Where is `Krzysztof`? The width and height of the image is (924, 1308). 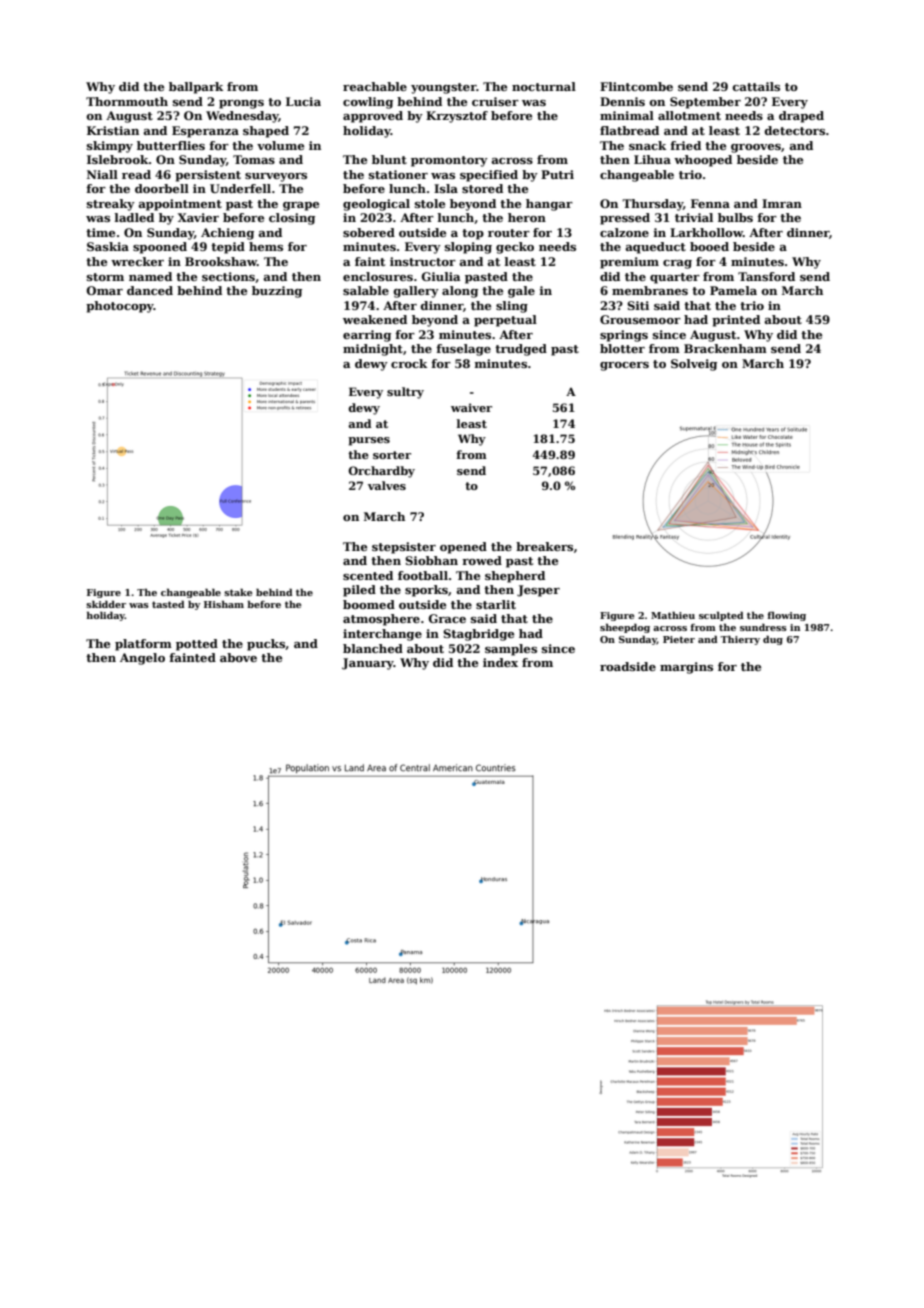 Krzysztof is located at coordinates (457, 117).
